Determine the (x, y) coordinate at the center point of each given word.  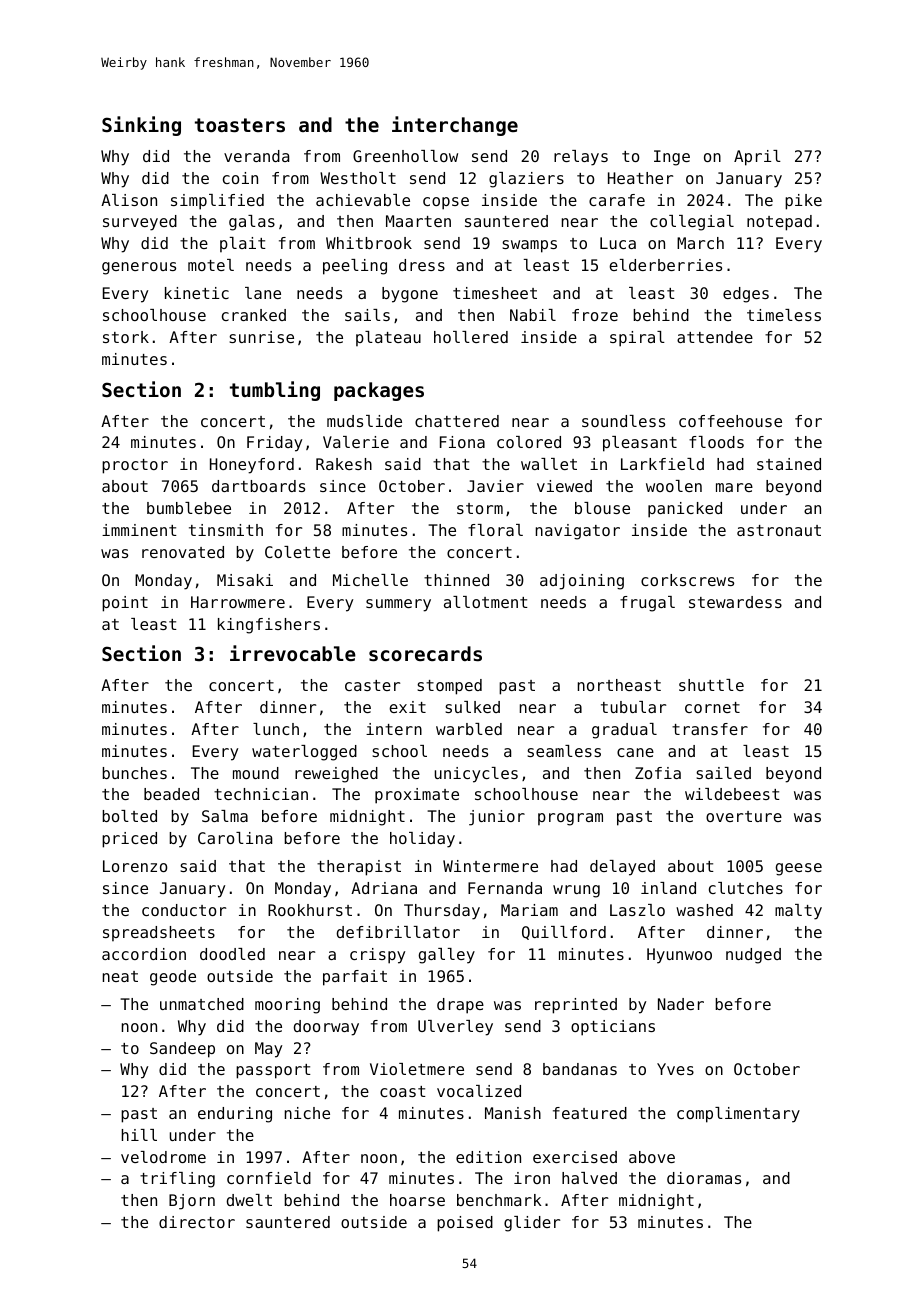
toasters (240, 125)
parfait (355, 978)
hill (139, 1135)
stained (789, 464)
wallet (549, 464)
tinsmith (226, 530)
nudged (753, 956)
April (757, 158)
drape (460, 1006)
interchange (455, 126)
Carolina (235, 838)
